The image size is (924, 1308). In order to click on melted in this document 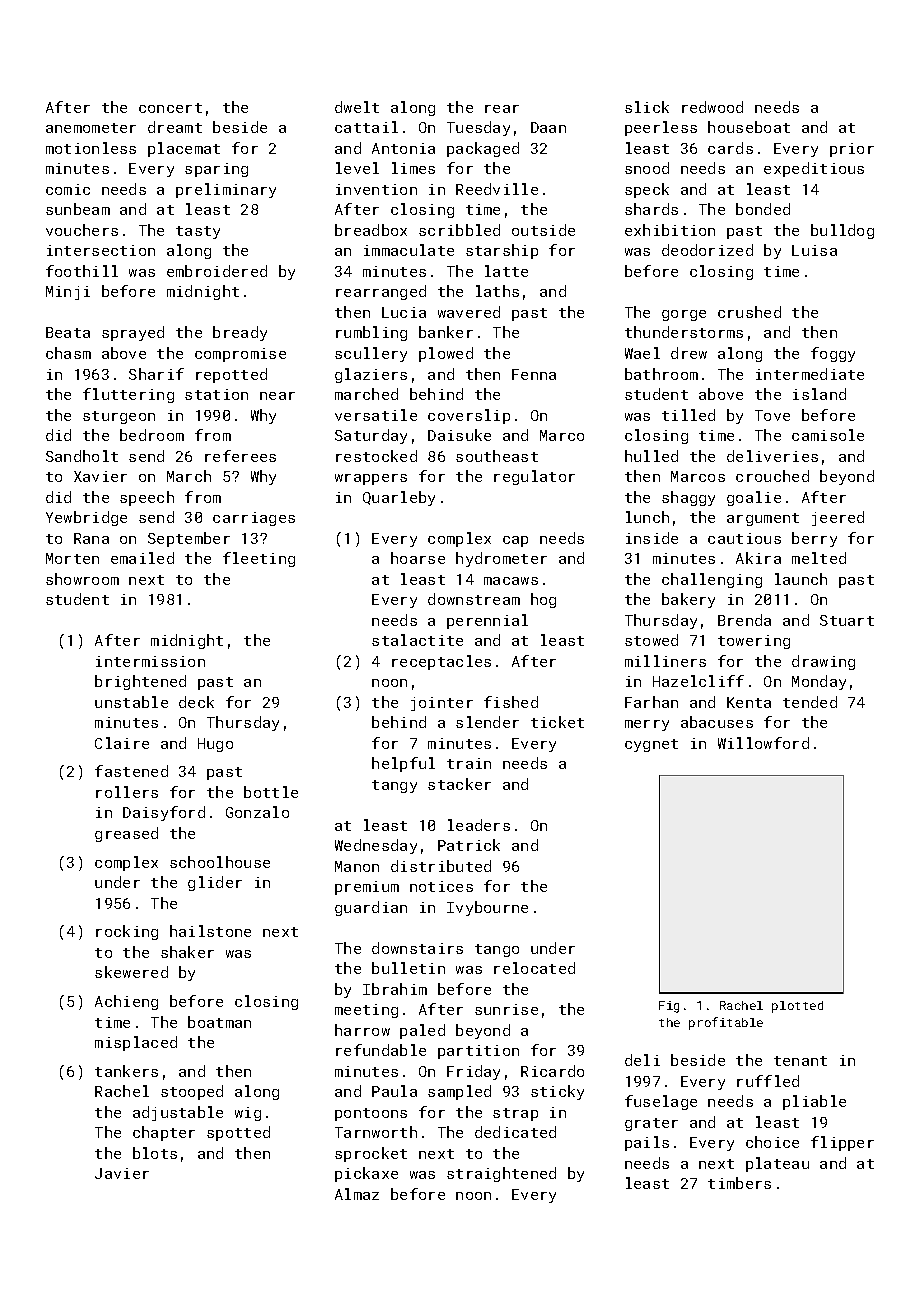, I will do `click(819, 558)`.
